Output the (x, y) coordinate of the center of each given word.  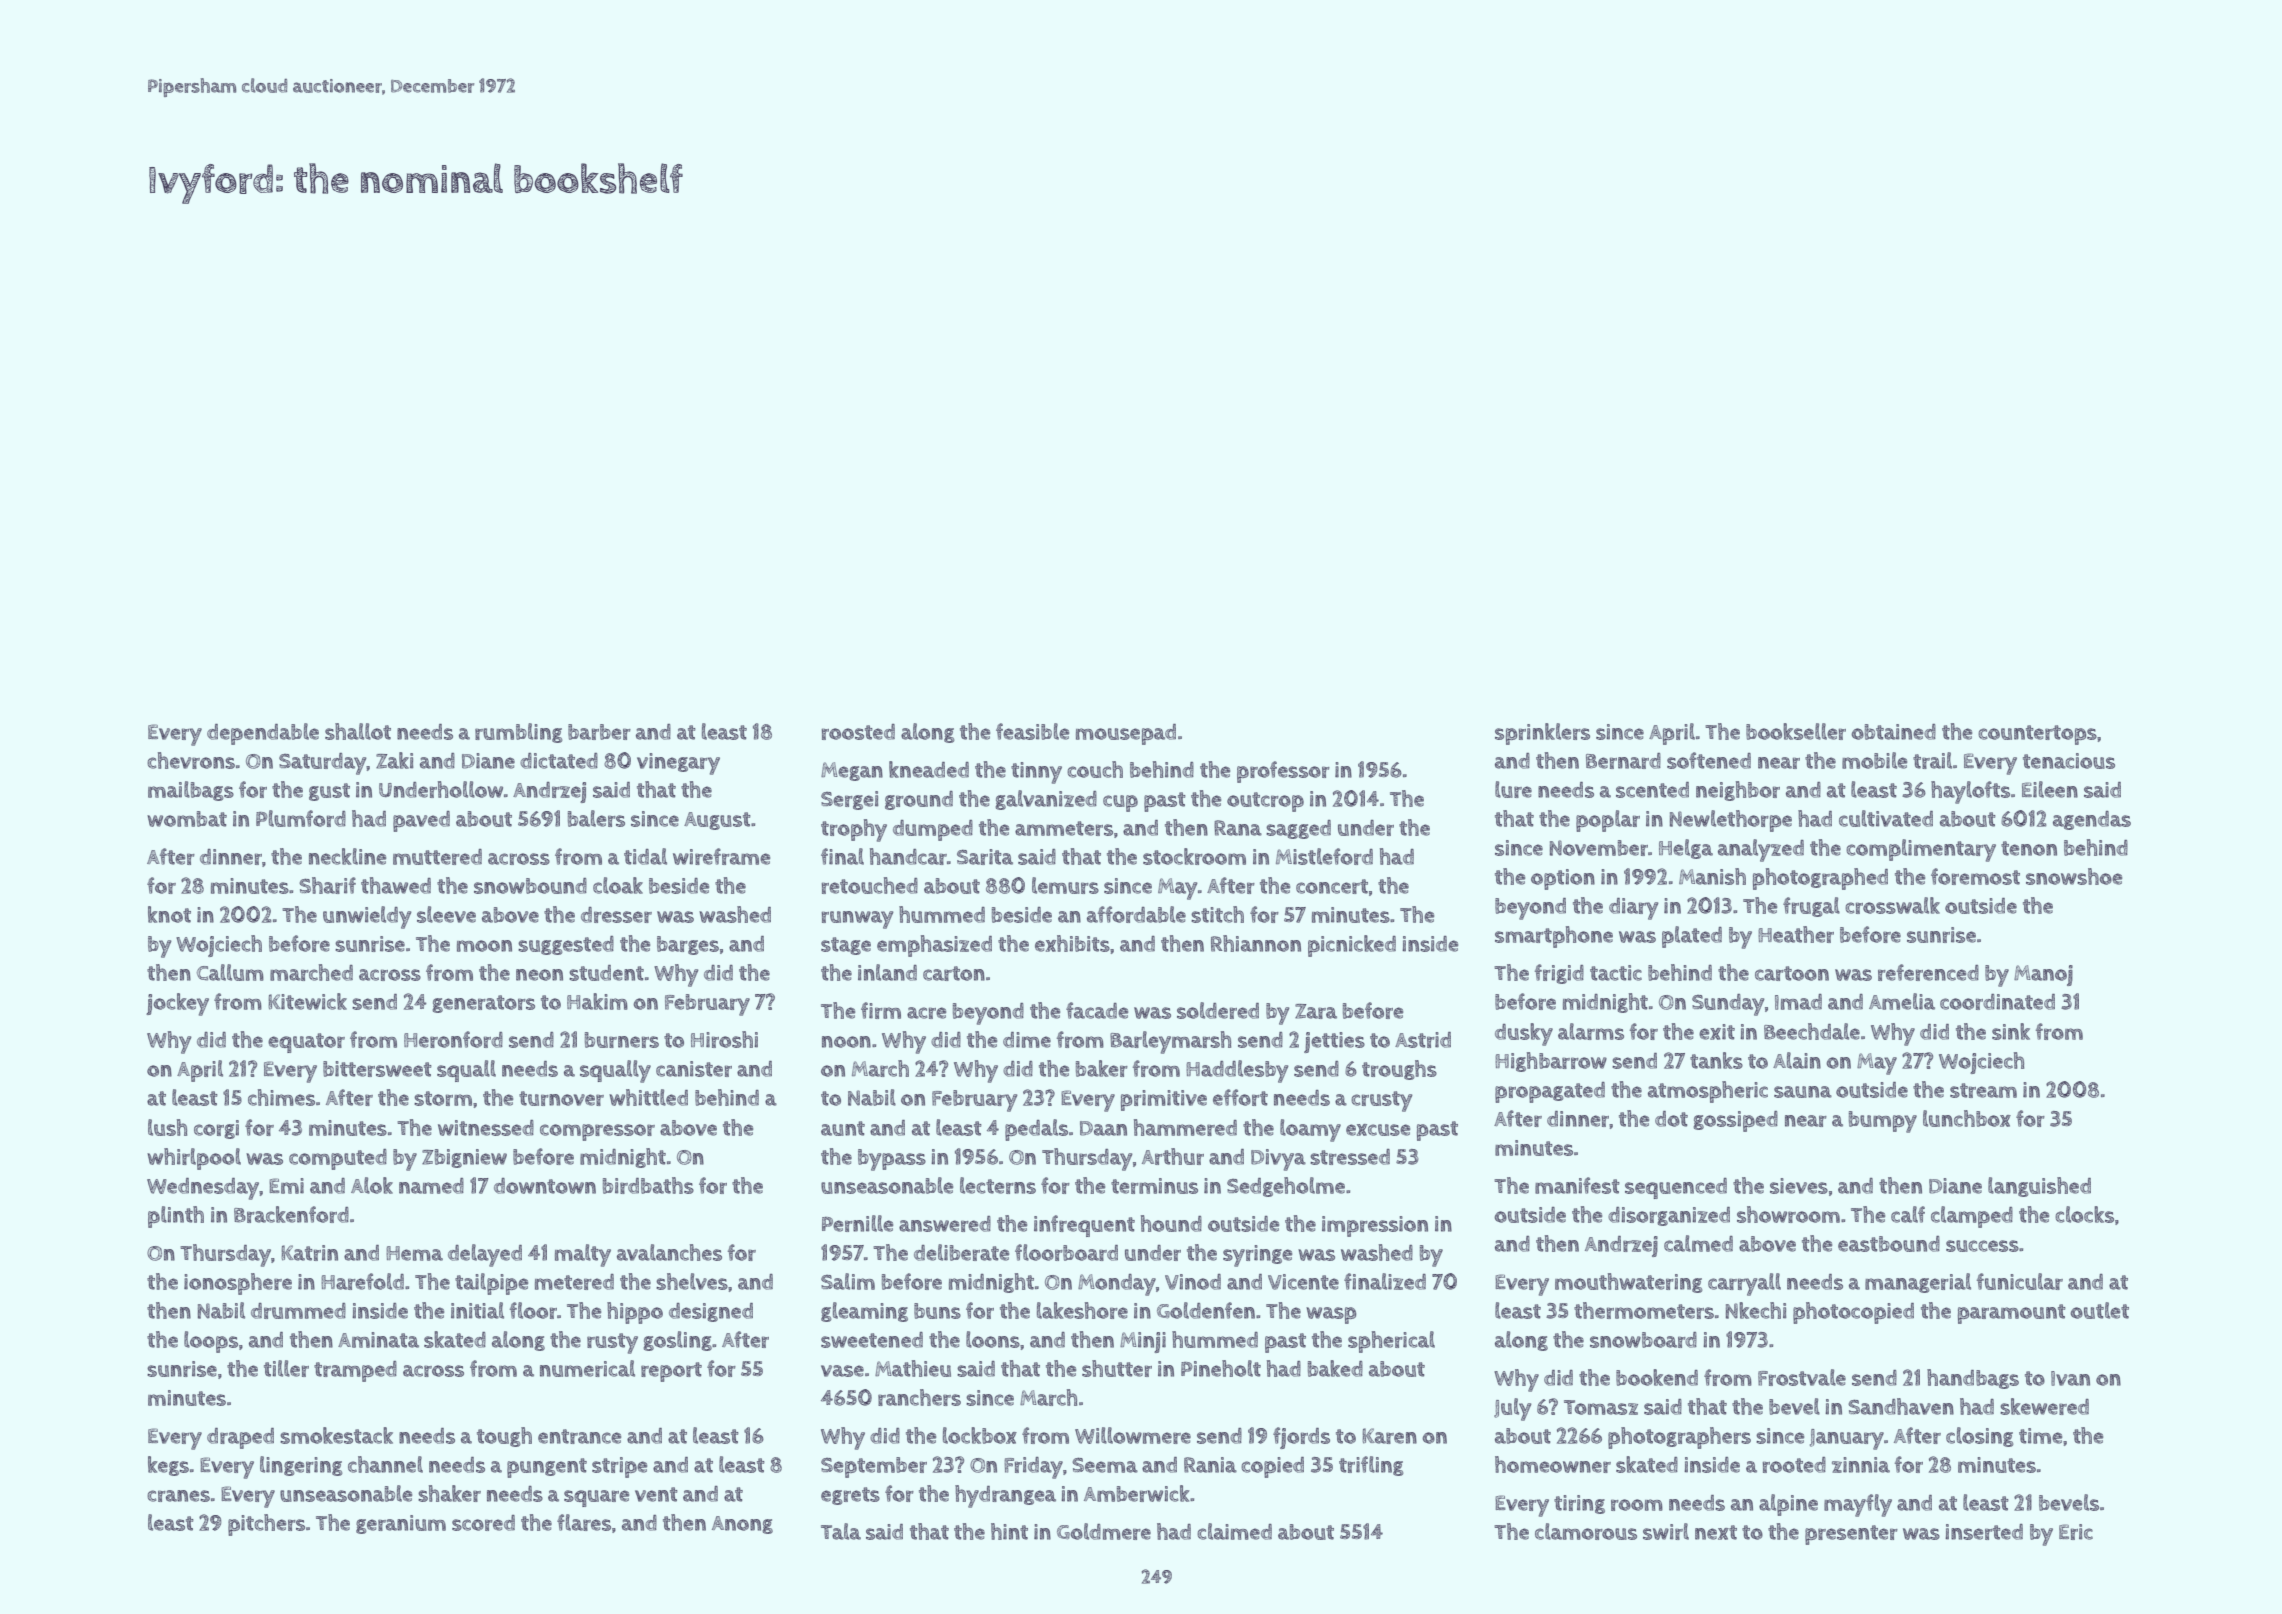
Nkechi (1756, 1310)
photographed (1820, 879)
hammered (1185, 1127)
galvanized (1046, 800)
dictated (559, 761)
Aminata (378, 1340)
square (596, 1498)
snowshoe (2074, 876)
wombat (187, 819)
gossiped (1735, 1121)
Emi (286, 1186)
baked (1335, 1368)
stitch (1217, 914)
